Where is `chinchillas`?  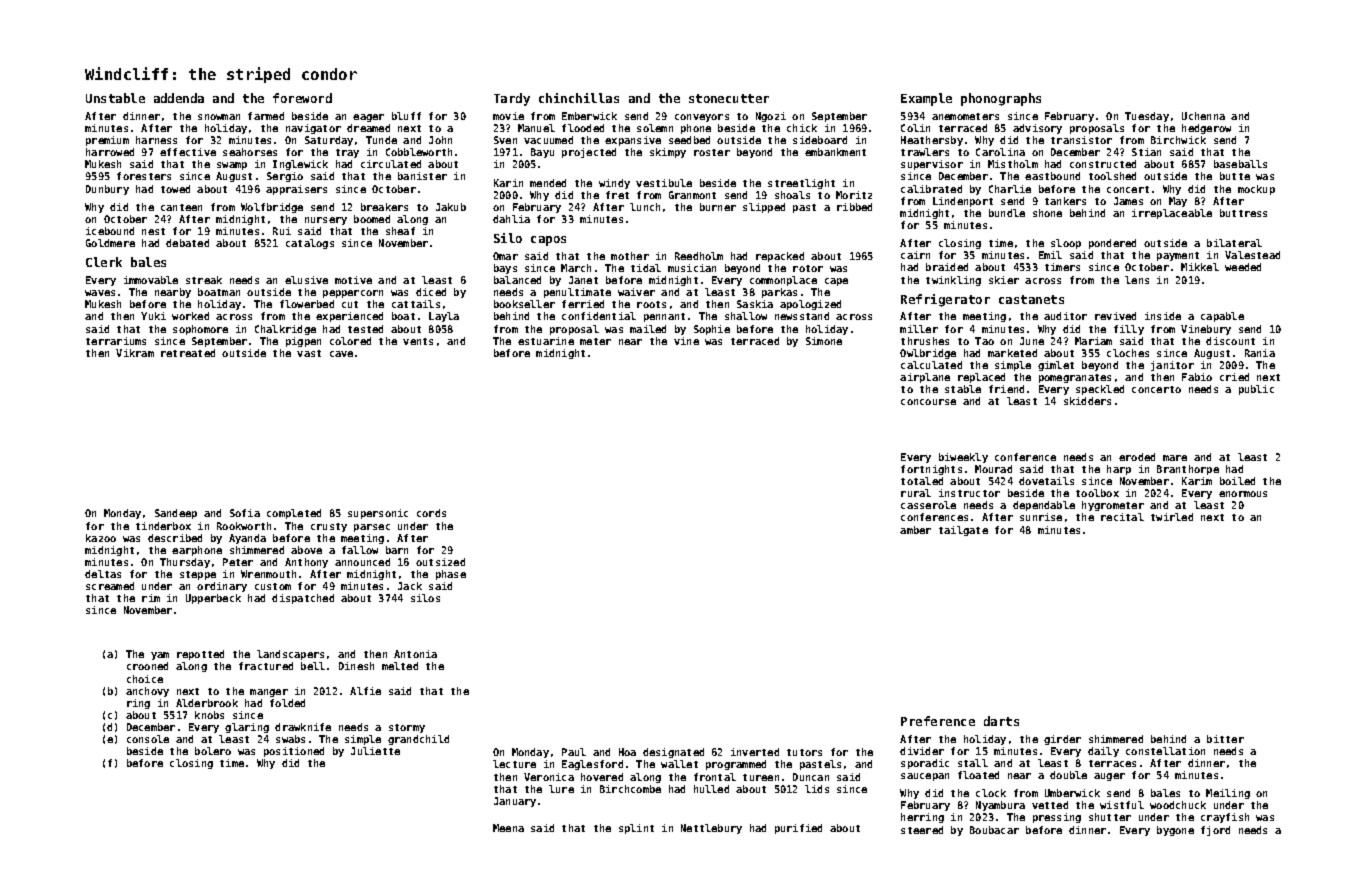 chinchillas is located at coordinates (579, 98).
